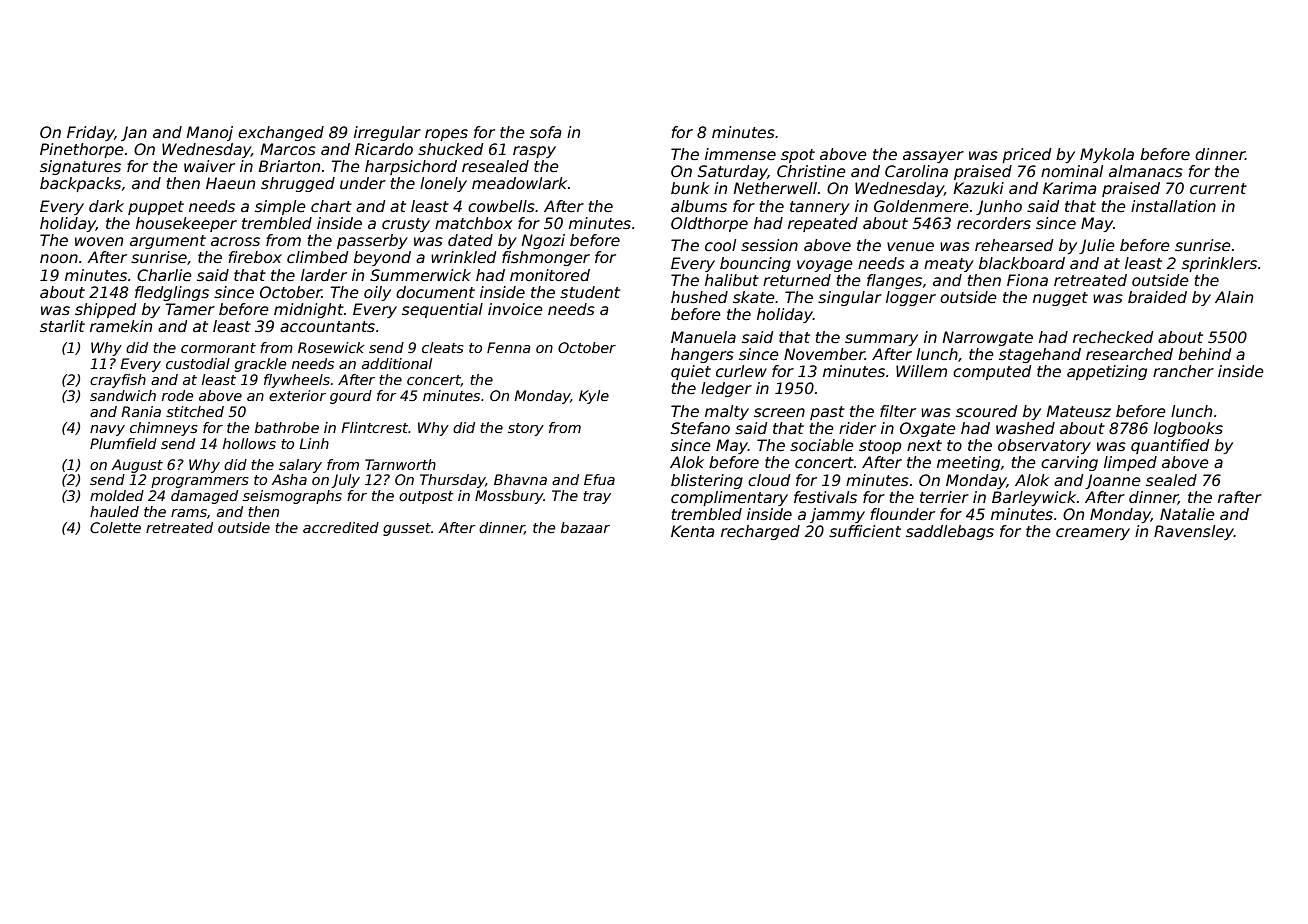 This document has height=924, width=1308. I want to click on hangers, so click(702, 355).
